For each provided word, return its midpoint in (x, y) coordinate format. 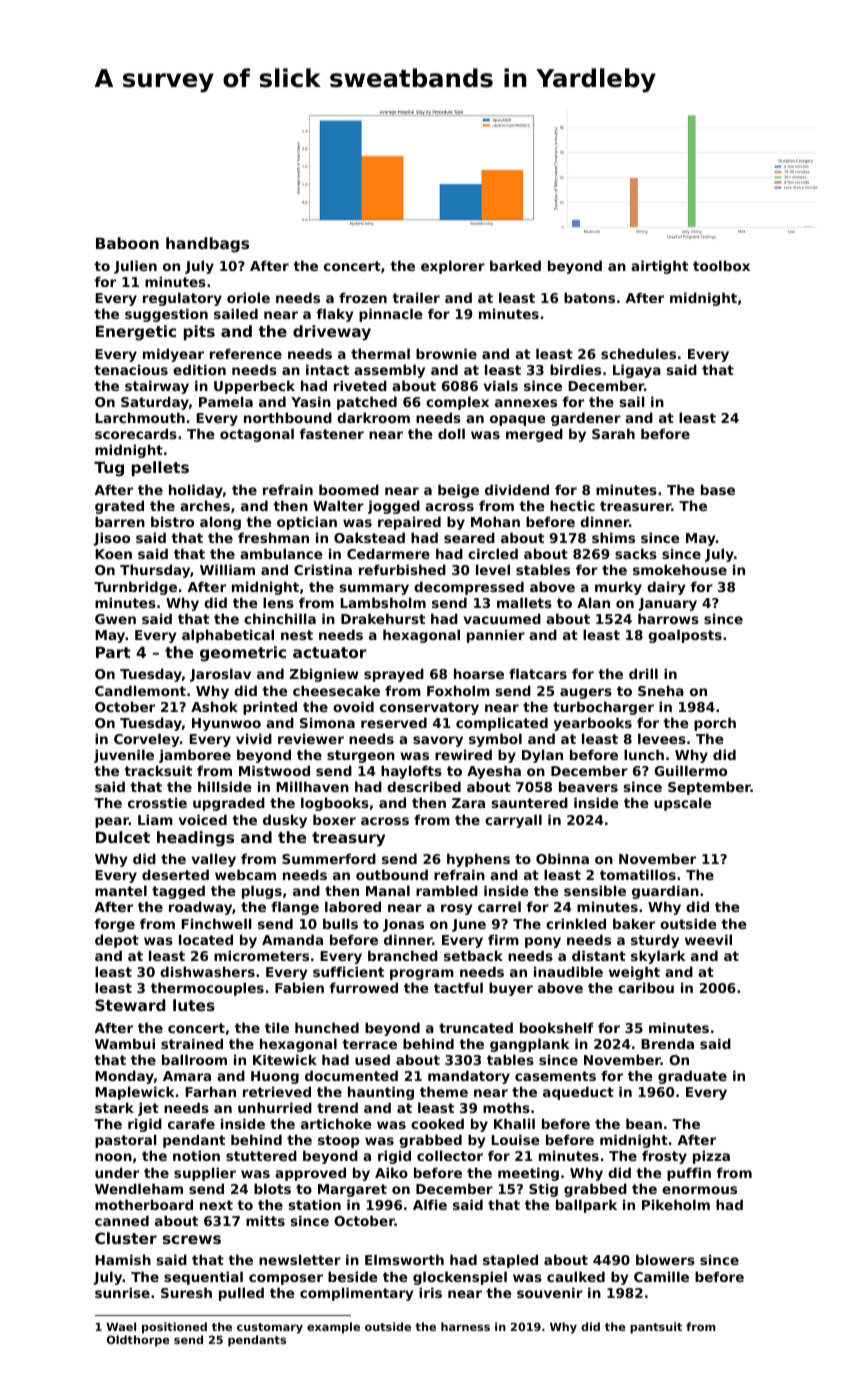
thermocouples (207, 989)
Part (113, 652)
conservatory (429, 708)
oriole (248, 297)
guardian (665, 892)
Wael (121, 1326)
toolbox (721, 265)
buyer (511, 989)
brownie (446, 353)
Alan (593, 602)
